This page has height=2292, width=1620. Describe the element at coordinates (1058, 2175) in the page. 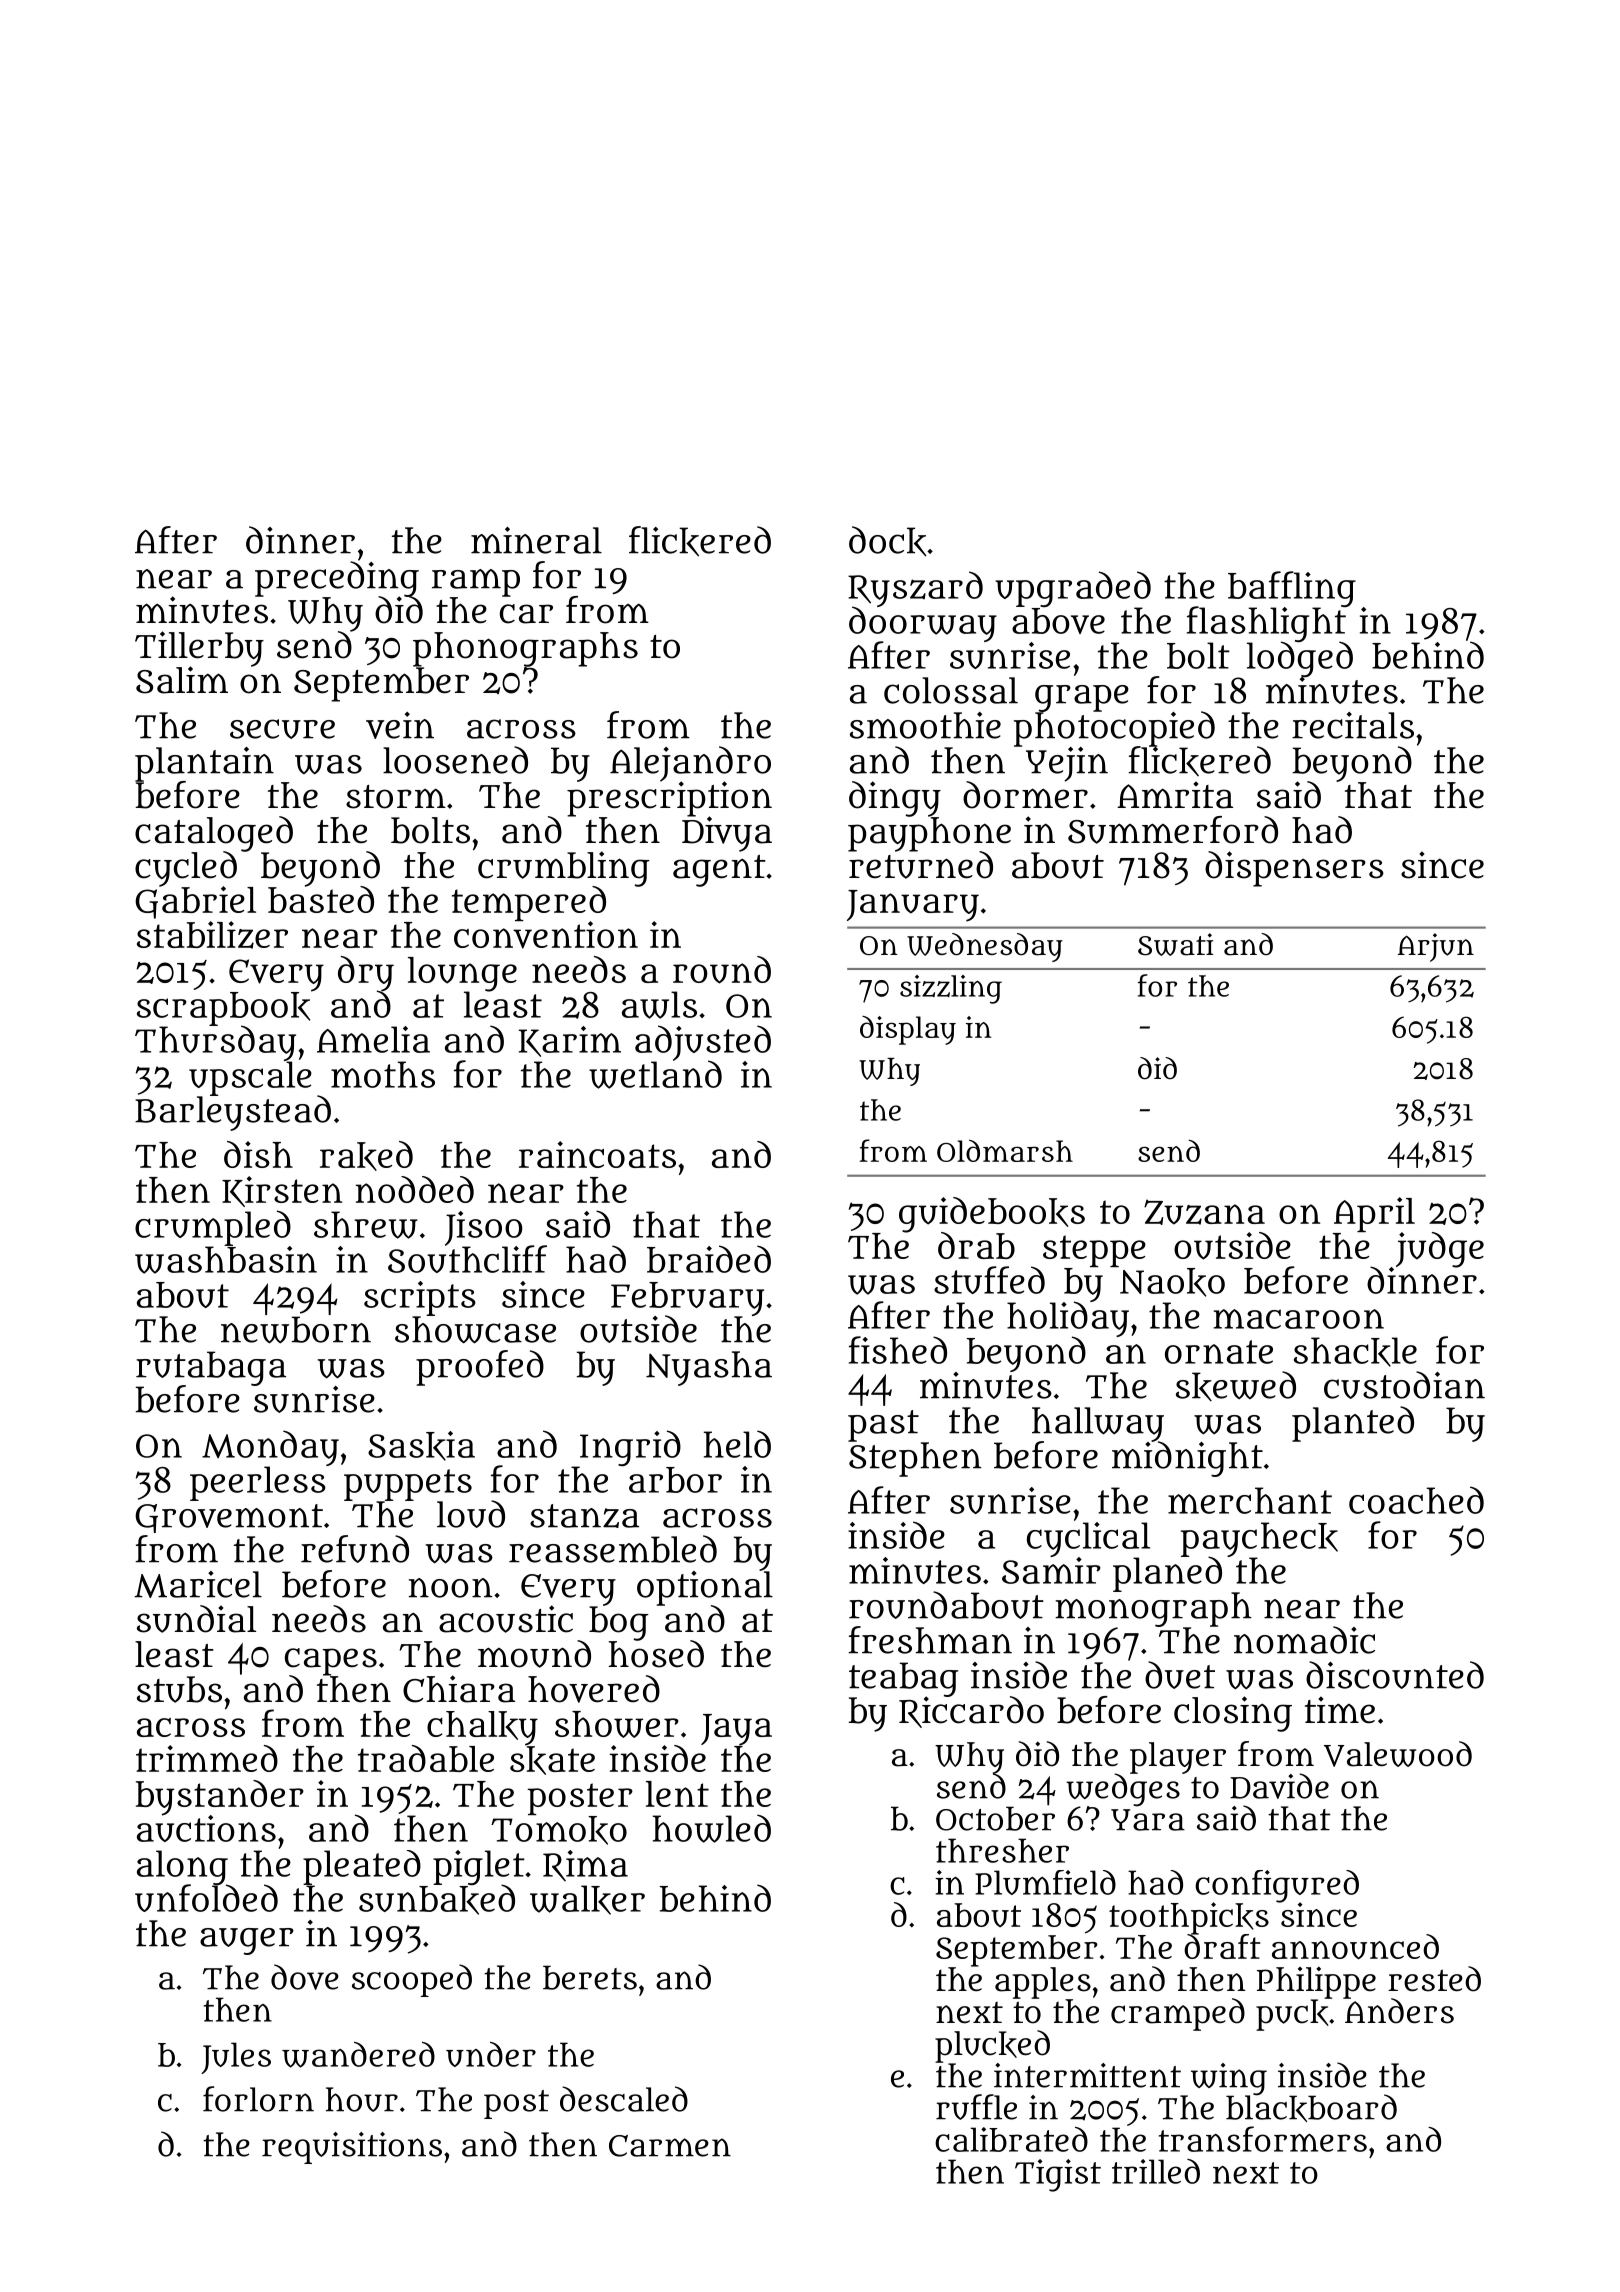

I see `Tigist` at that location.
